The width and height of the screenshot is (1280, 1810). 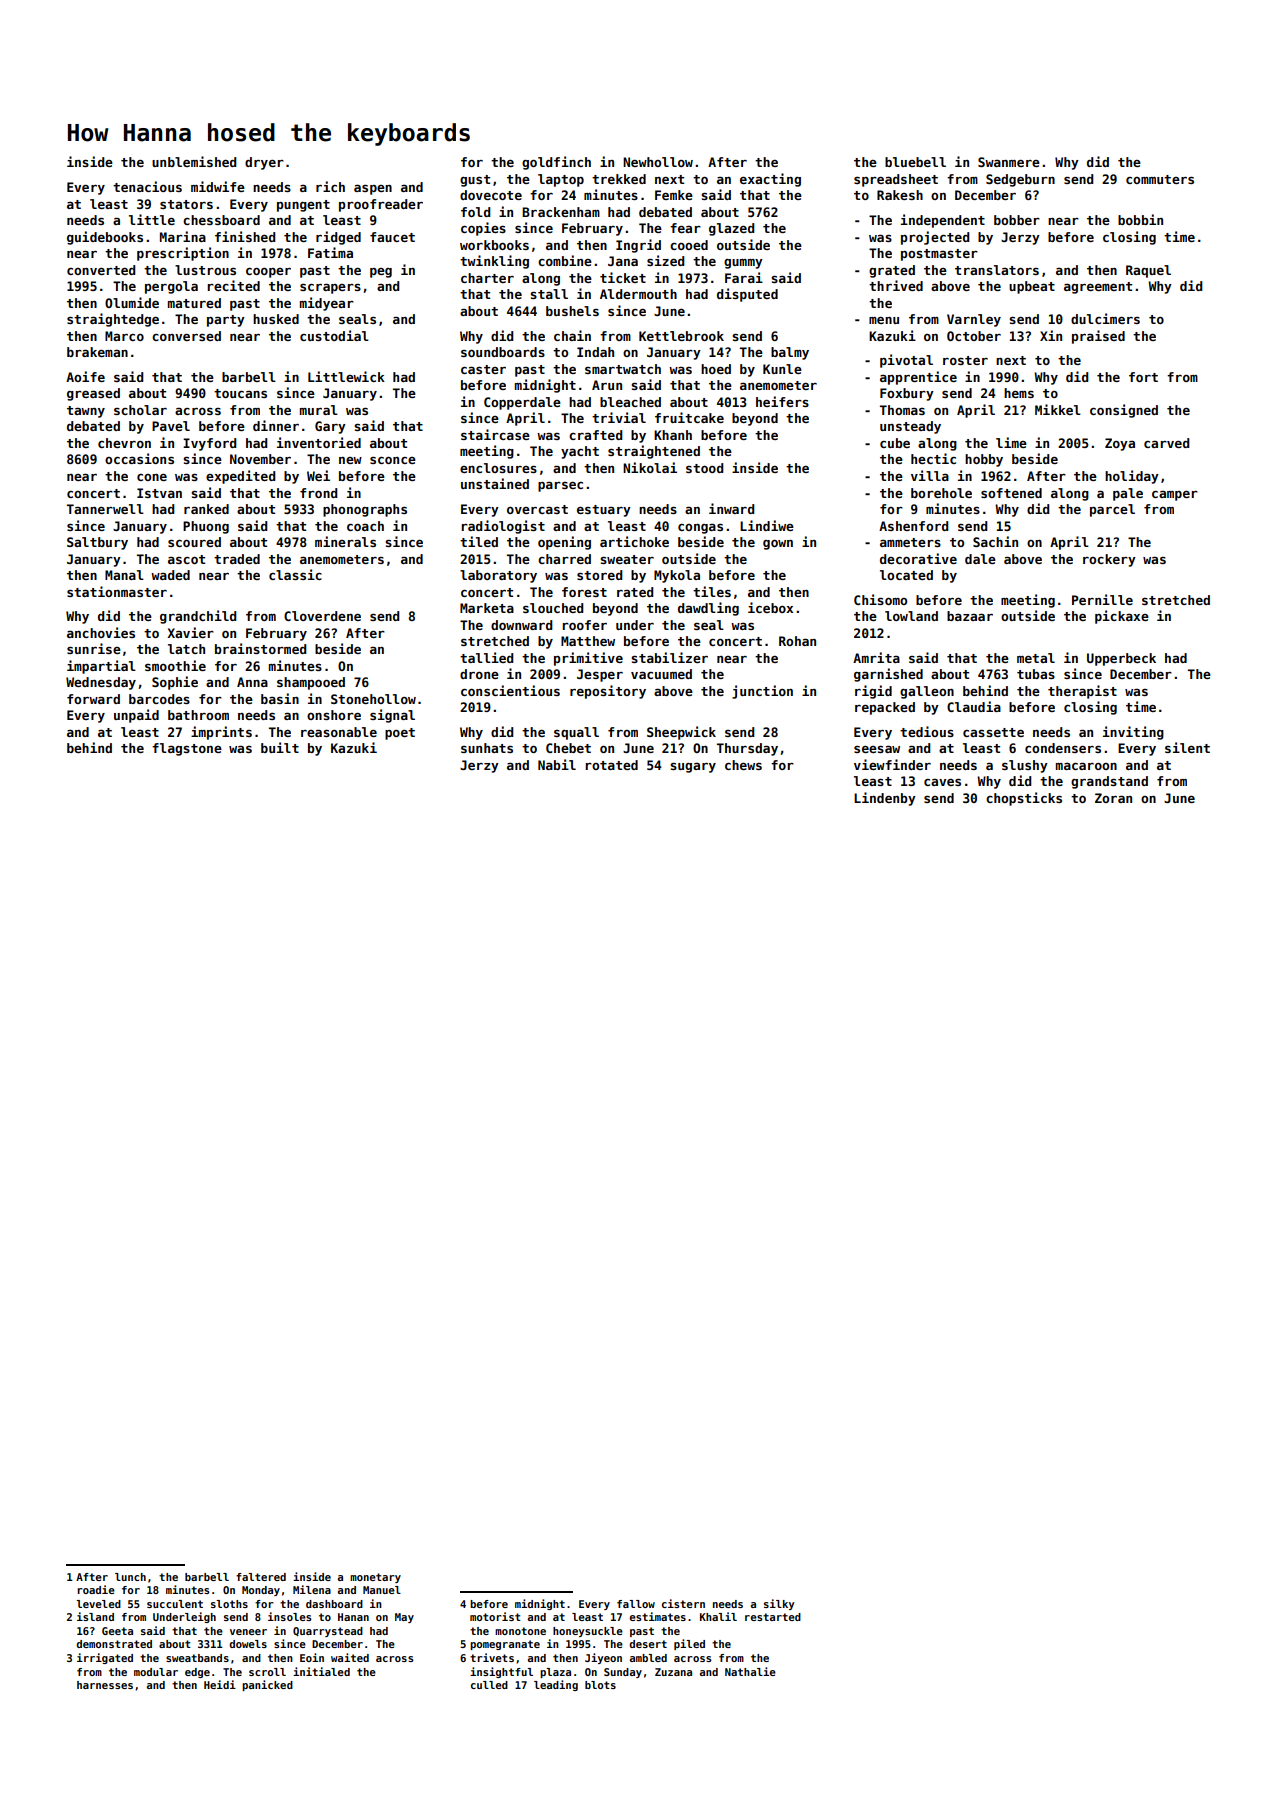 What do you see at coordinates (130, 1577) in the screenshot?
I see `lunch` at bounding box center [130, 1577].
